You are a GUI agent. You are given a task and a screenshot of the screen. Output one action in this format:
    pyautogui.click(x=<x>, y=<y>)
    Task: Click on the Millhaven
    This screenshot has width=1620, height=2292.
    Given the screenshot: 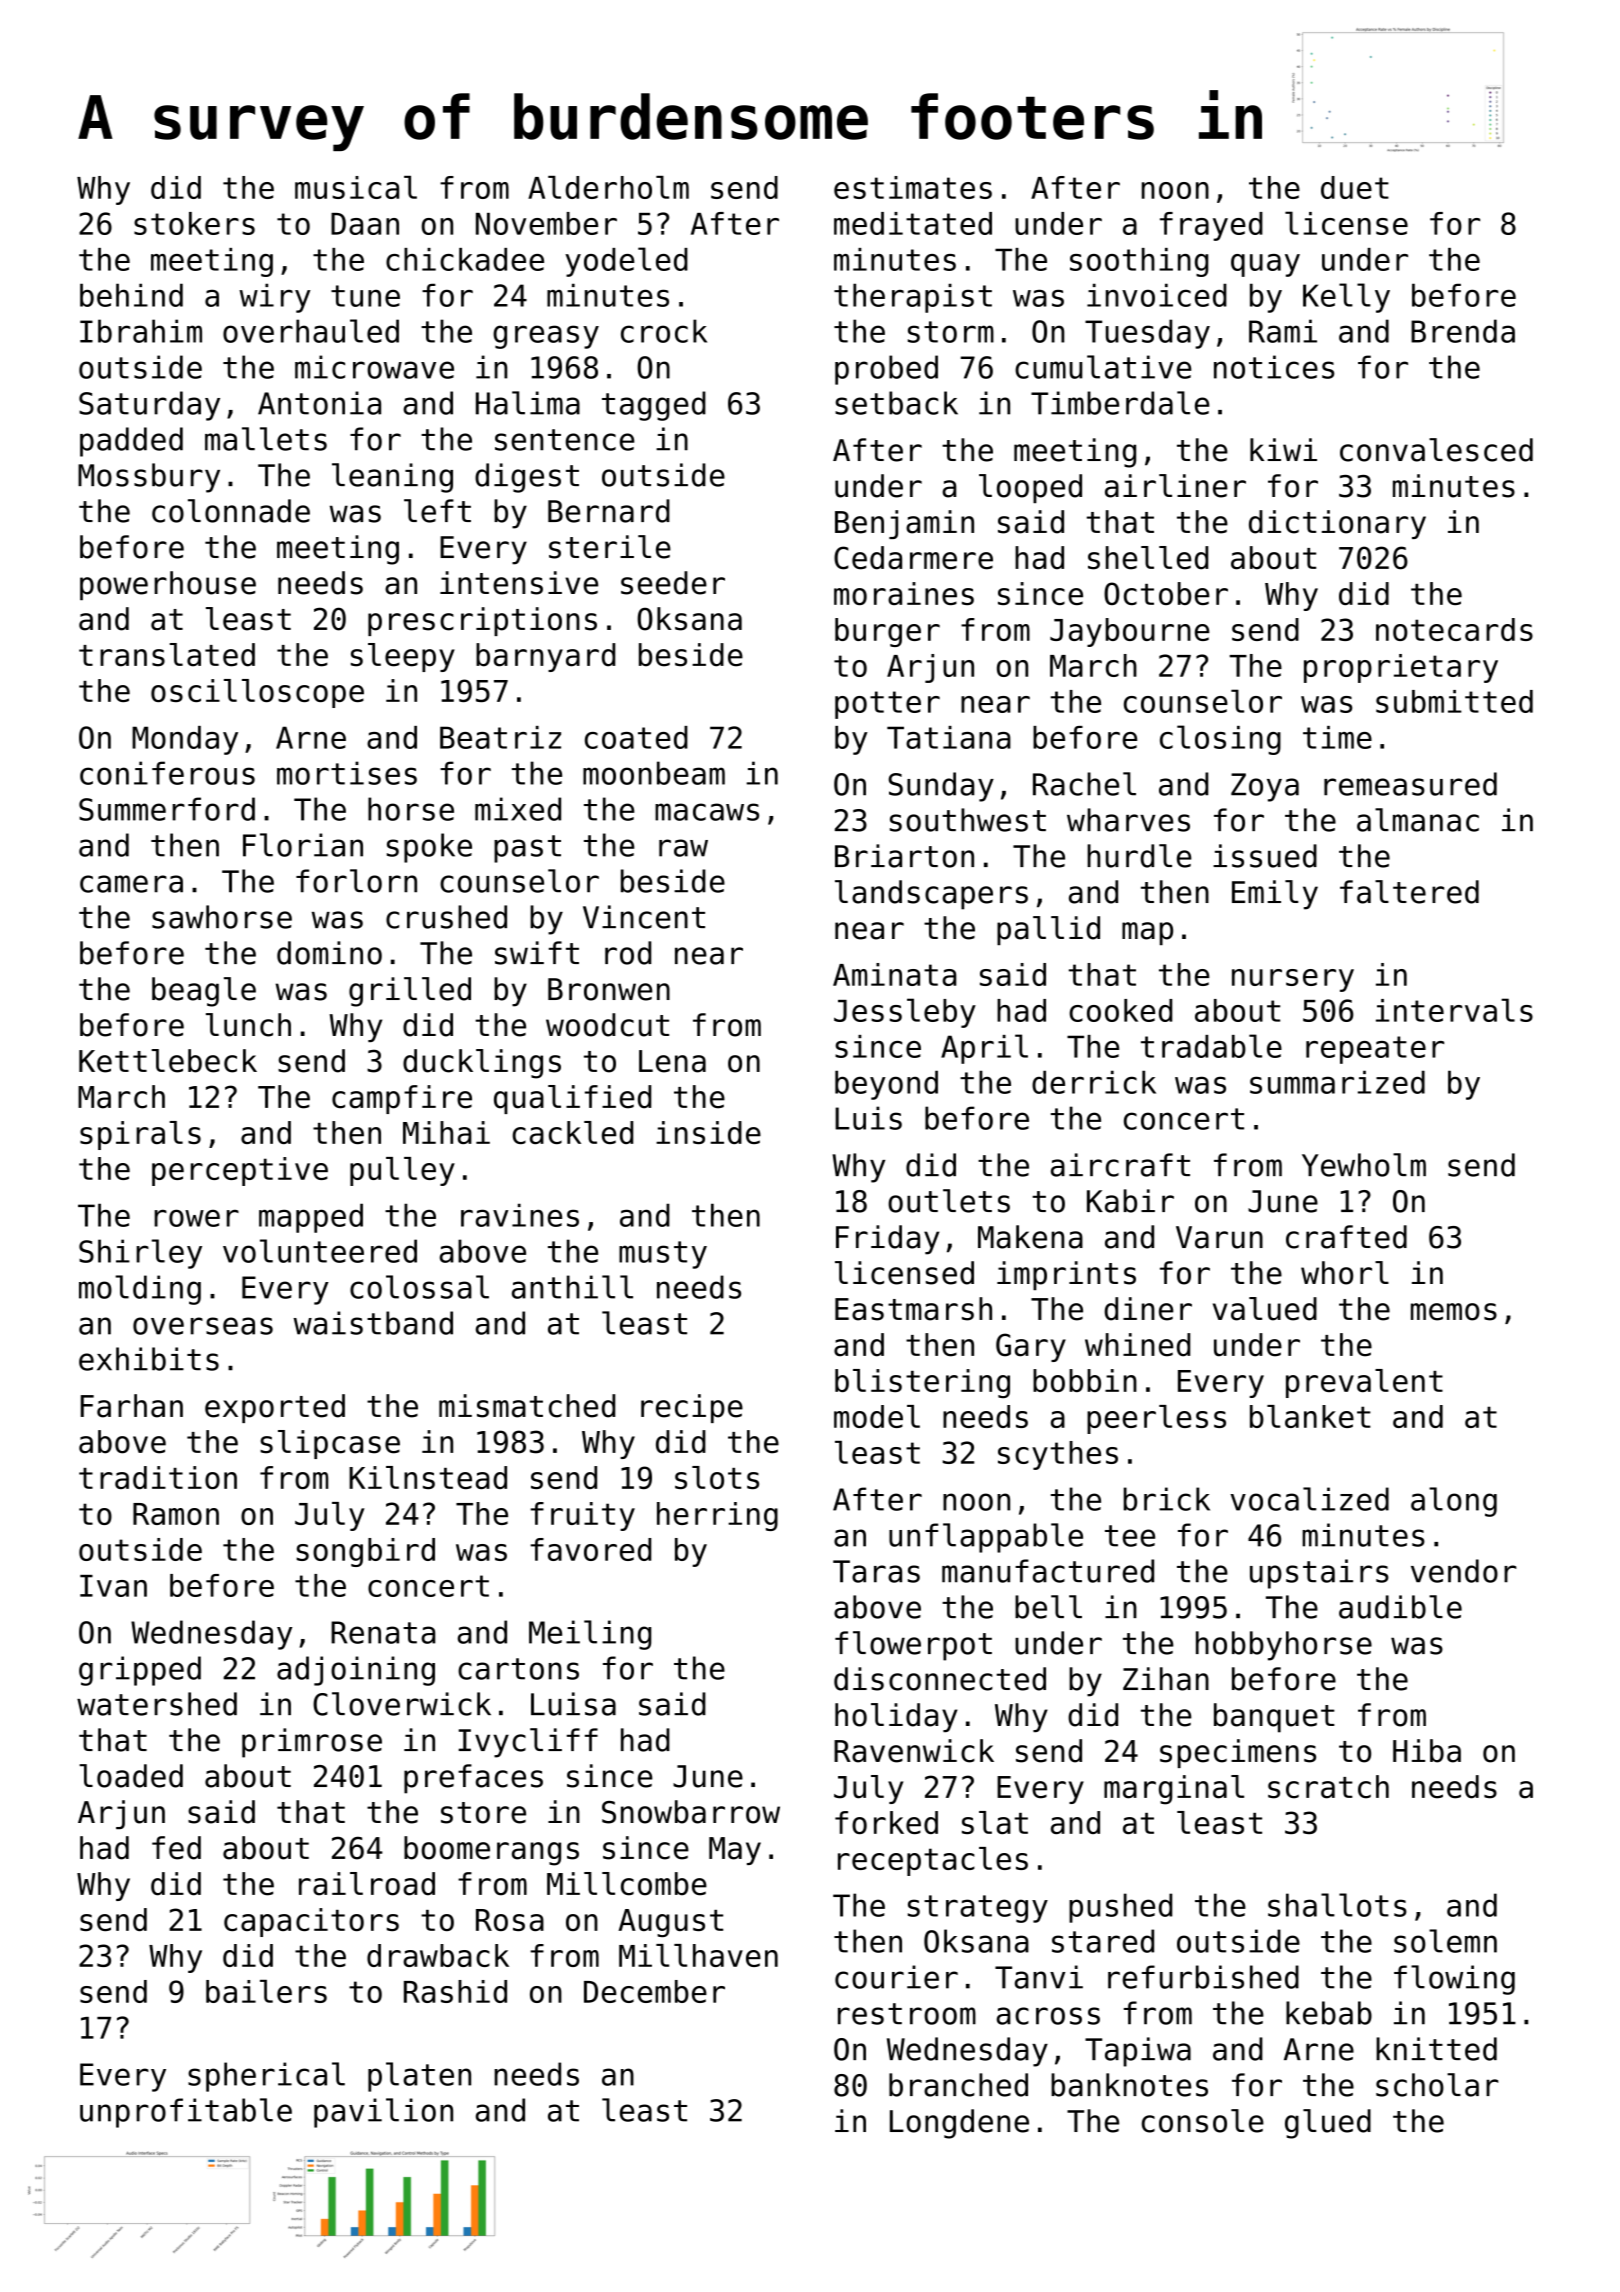 What is the action you would take?
    pyautogui.click(x=698, y=1955)
